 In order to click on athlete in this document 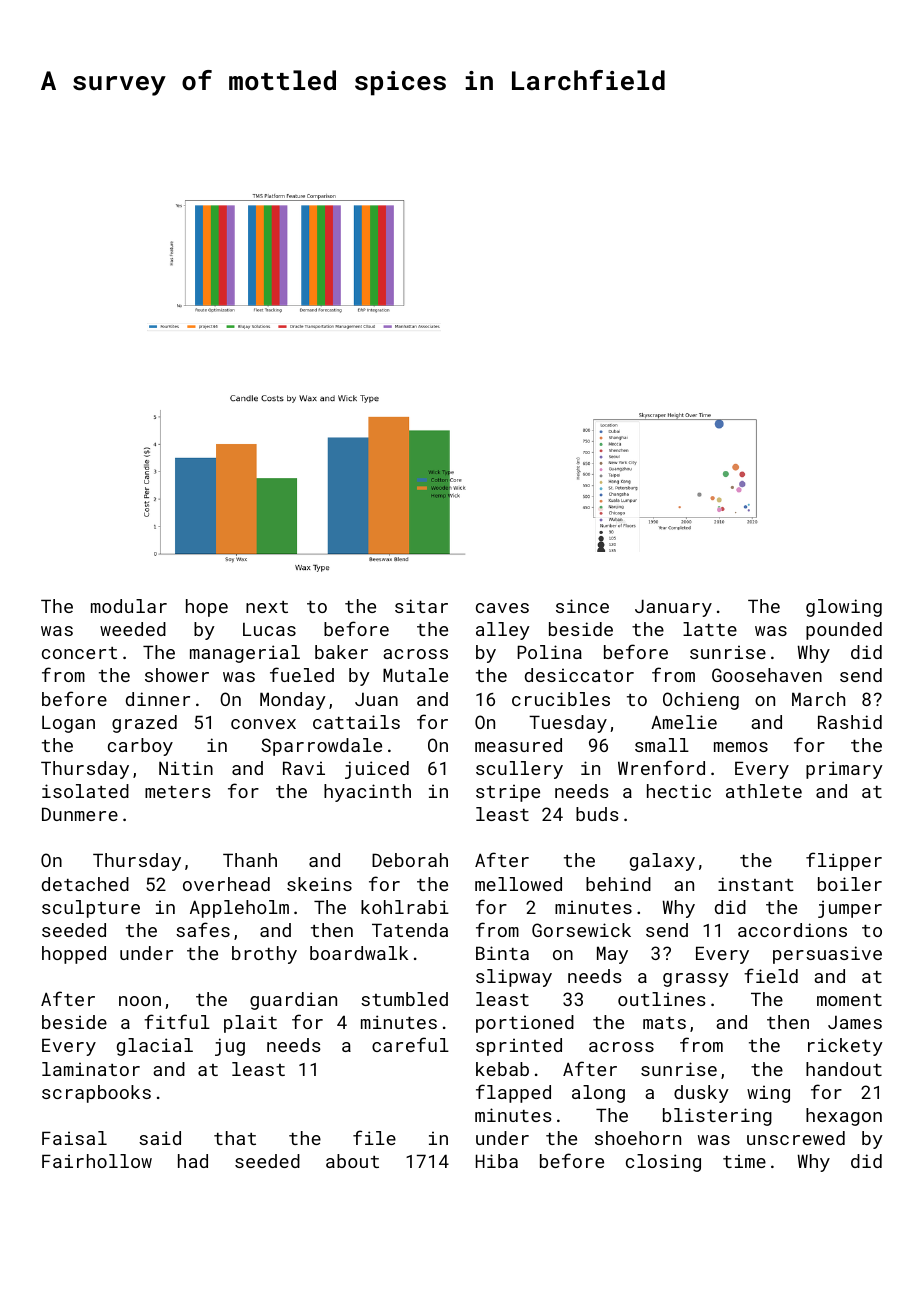, I will do `click(764, 791)`.
